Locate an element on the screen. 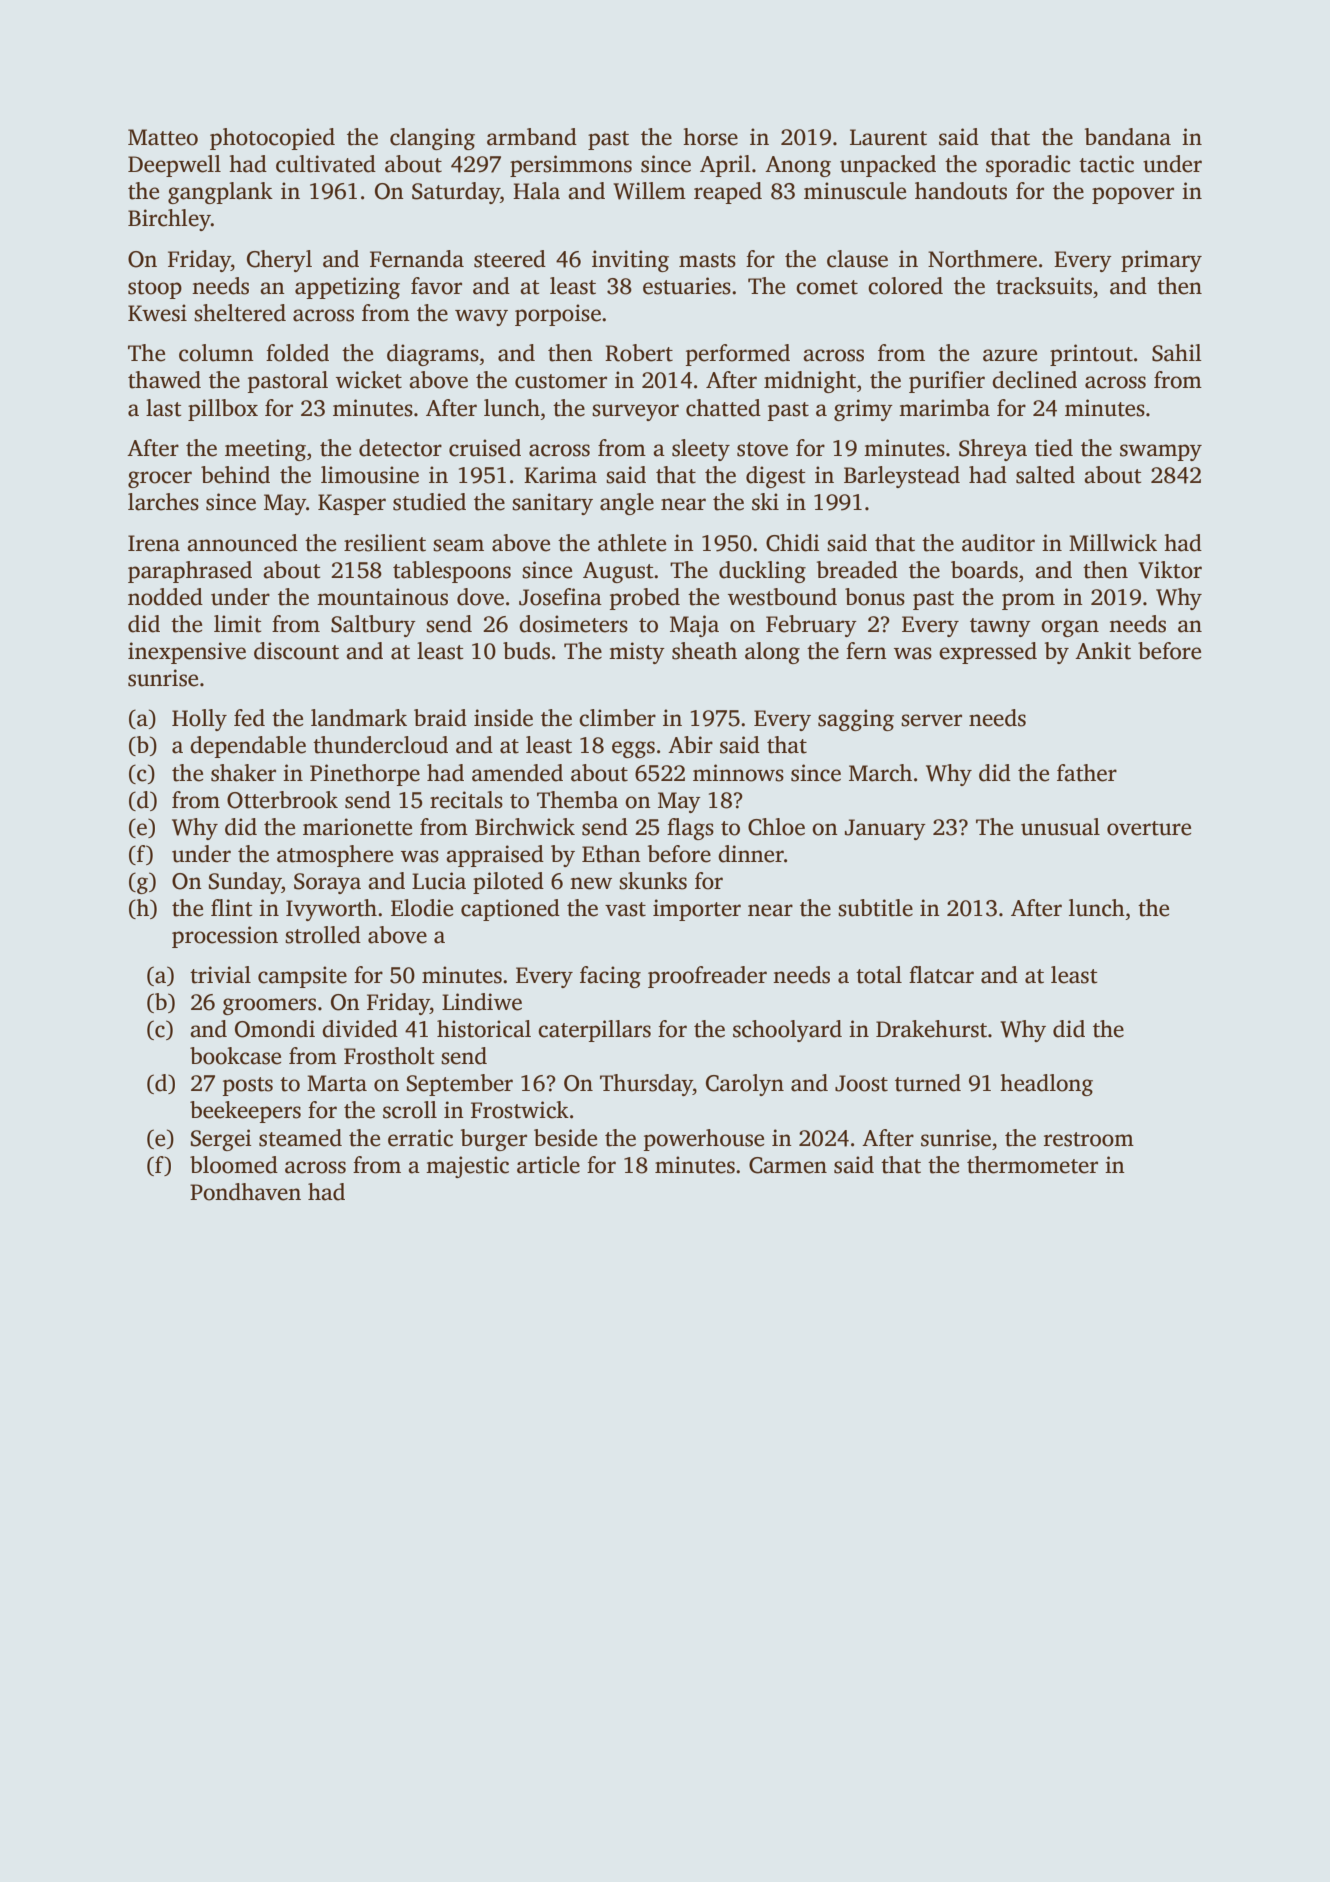  dinner is located at coordinates (751, 854).
